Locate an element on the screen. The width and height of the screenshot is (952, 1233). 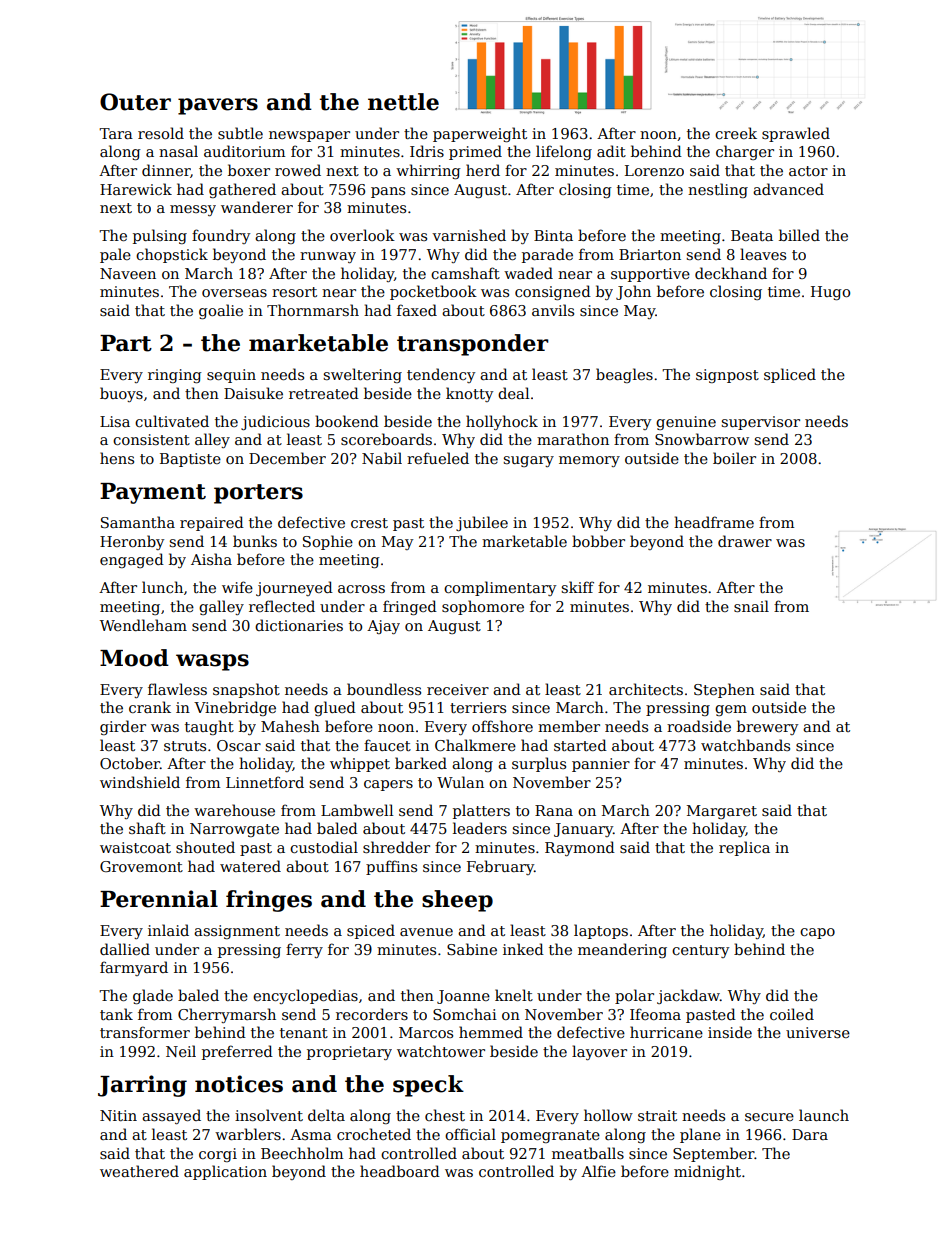
sprawled is located at coordinates (796, 134).
